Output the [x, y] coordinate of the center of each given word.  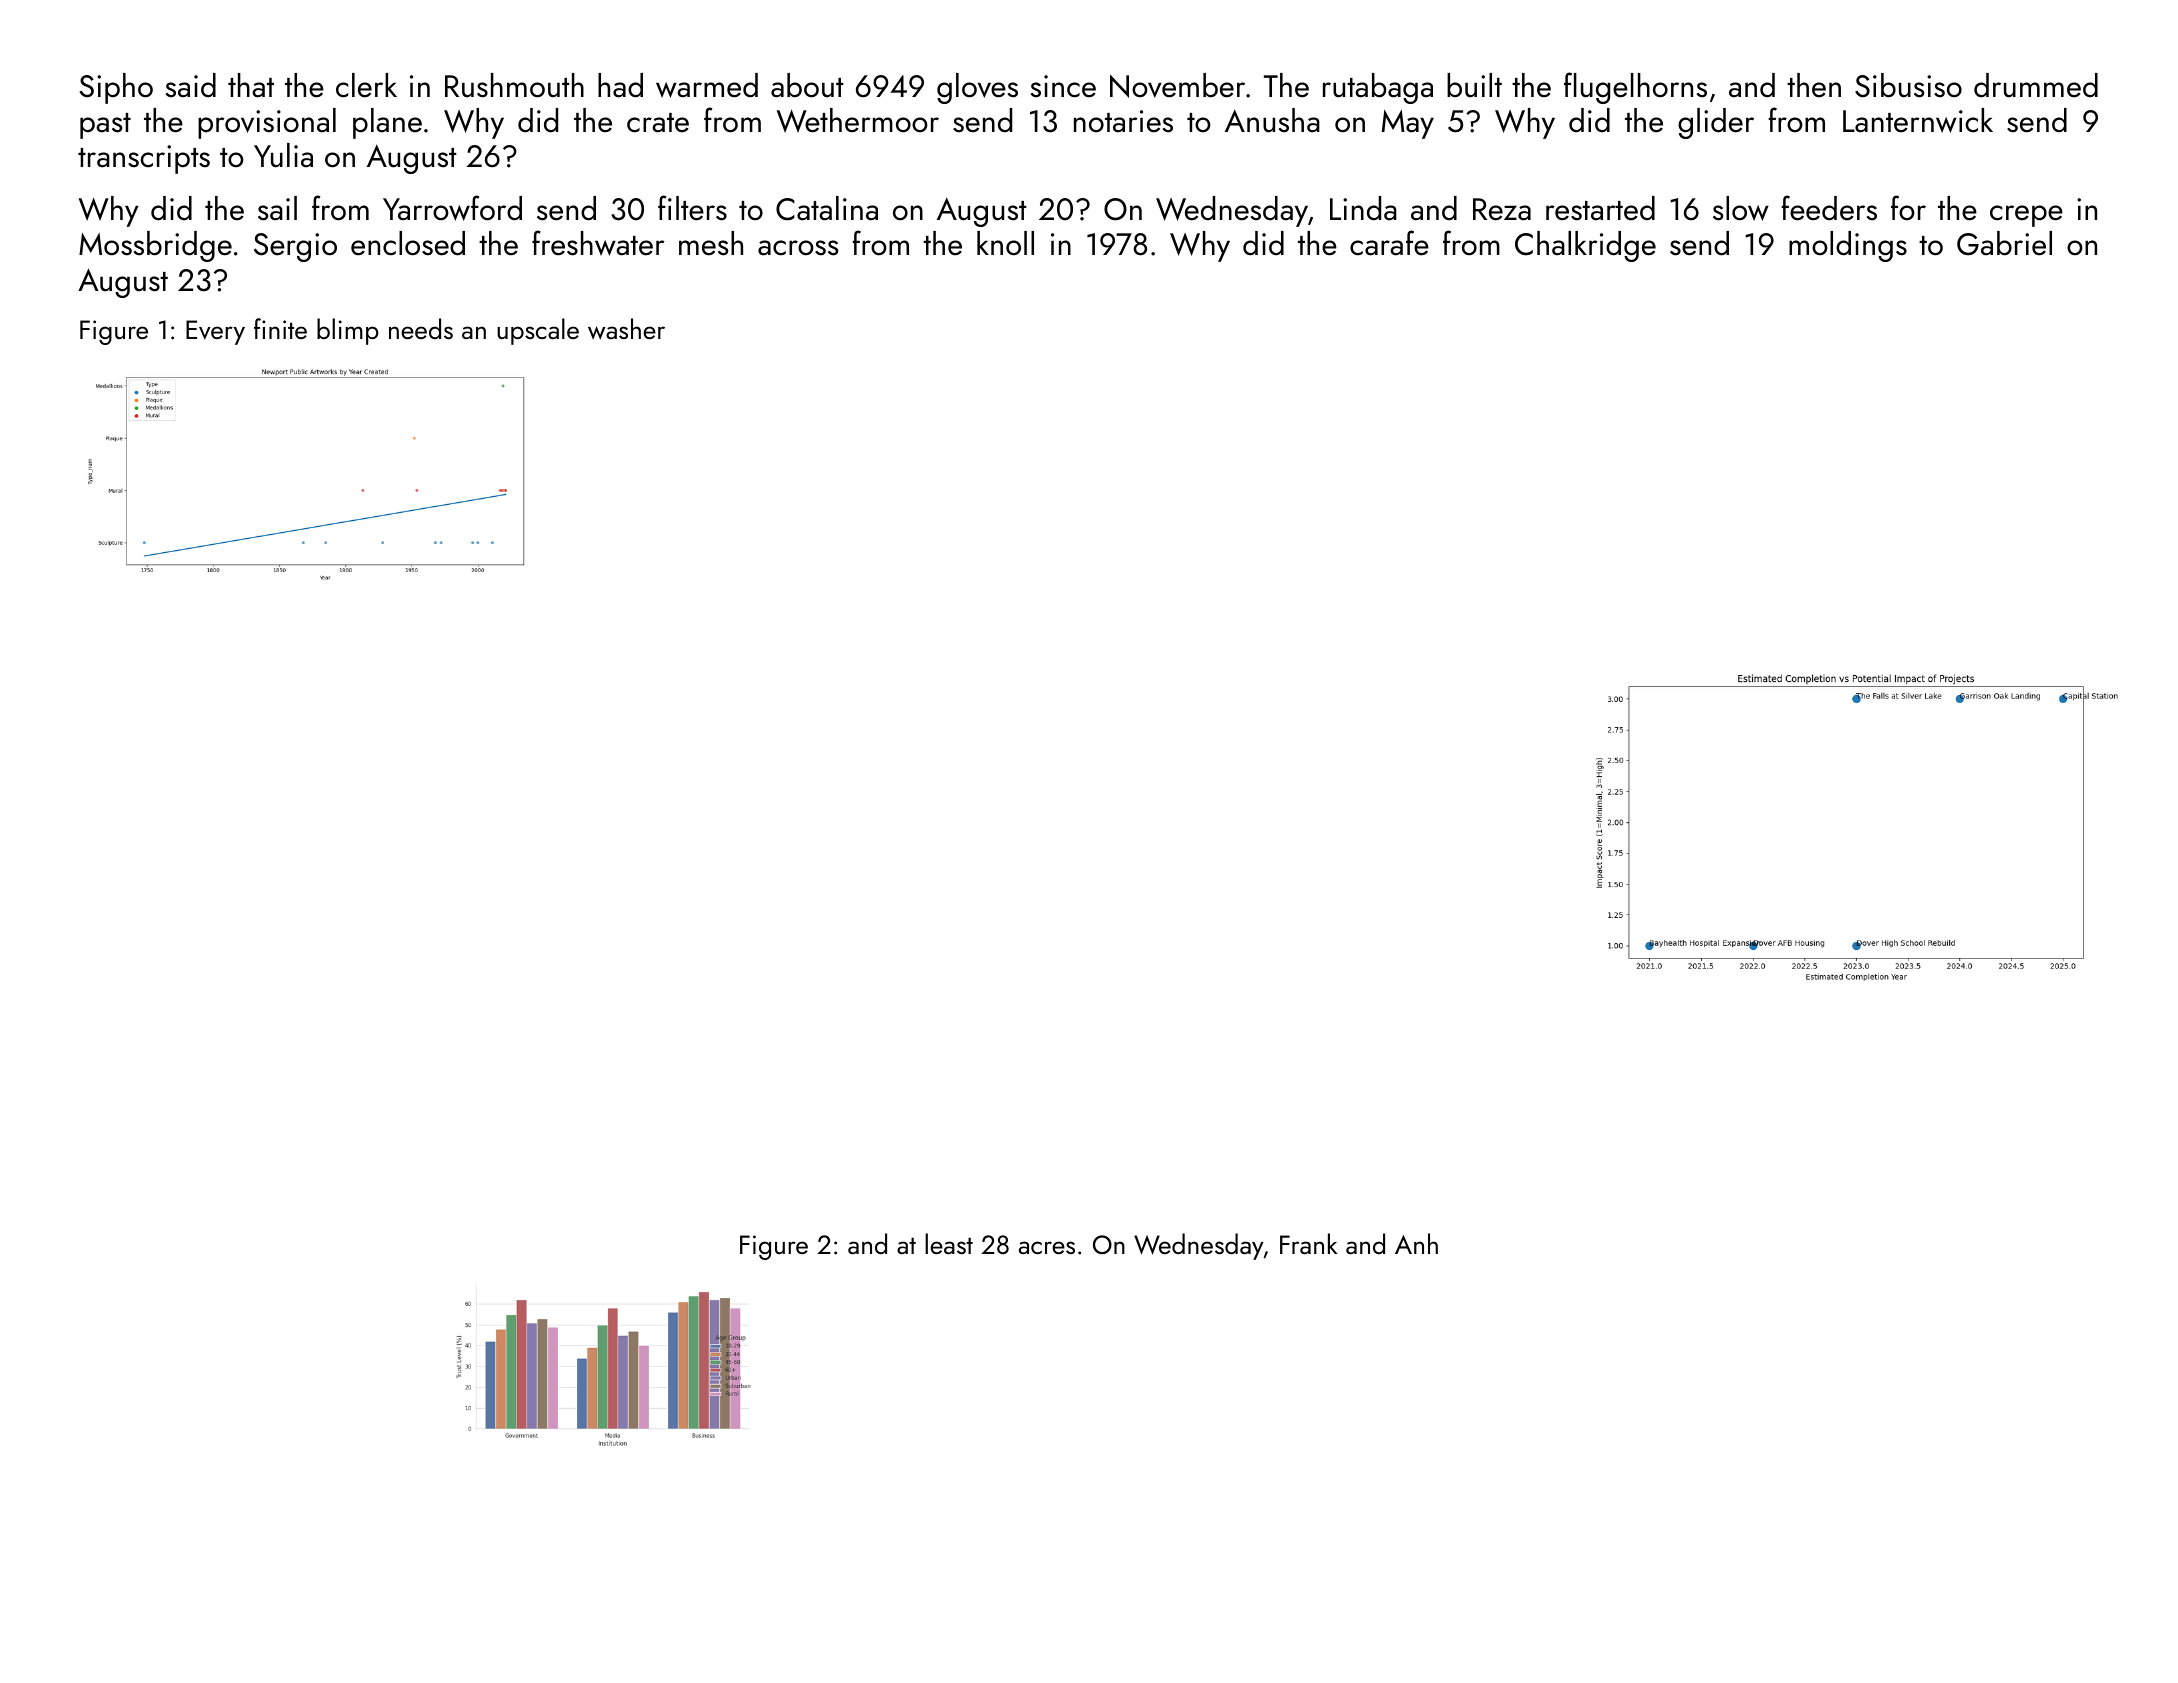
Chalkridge [1585, 246]
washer [626, 329]
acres [1047, 1247]
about [807, 85]
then [1814, 85]
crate [658, 123]
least [949, 1243]
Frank [1308, 1243]
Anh [1416, 1243]
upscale [538, 331]
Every [215, 332]
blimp [348, 331]
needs [421, 328]
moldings [1848, 246]
